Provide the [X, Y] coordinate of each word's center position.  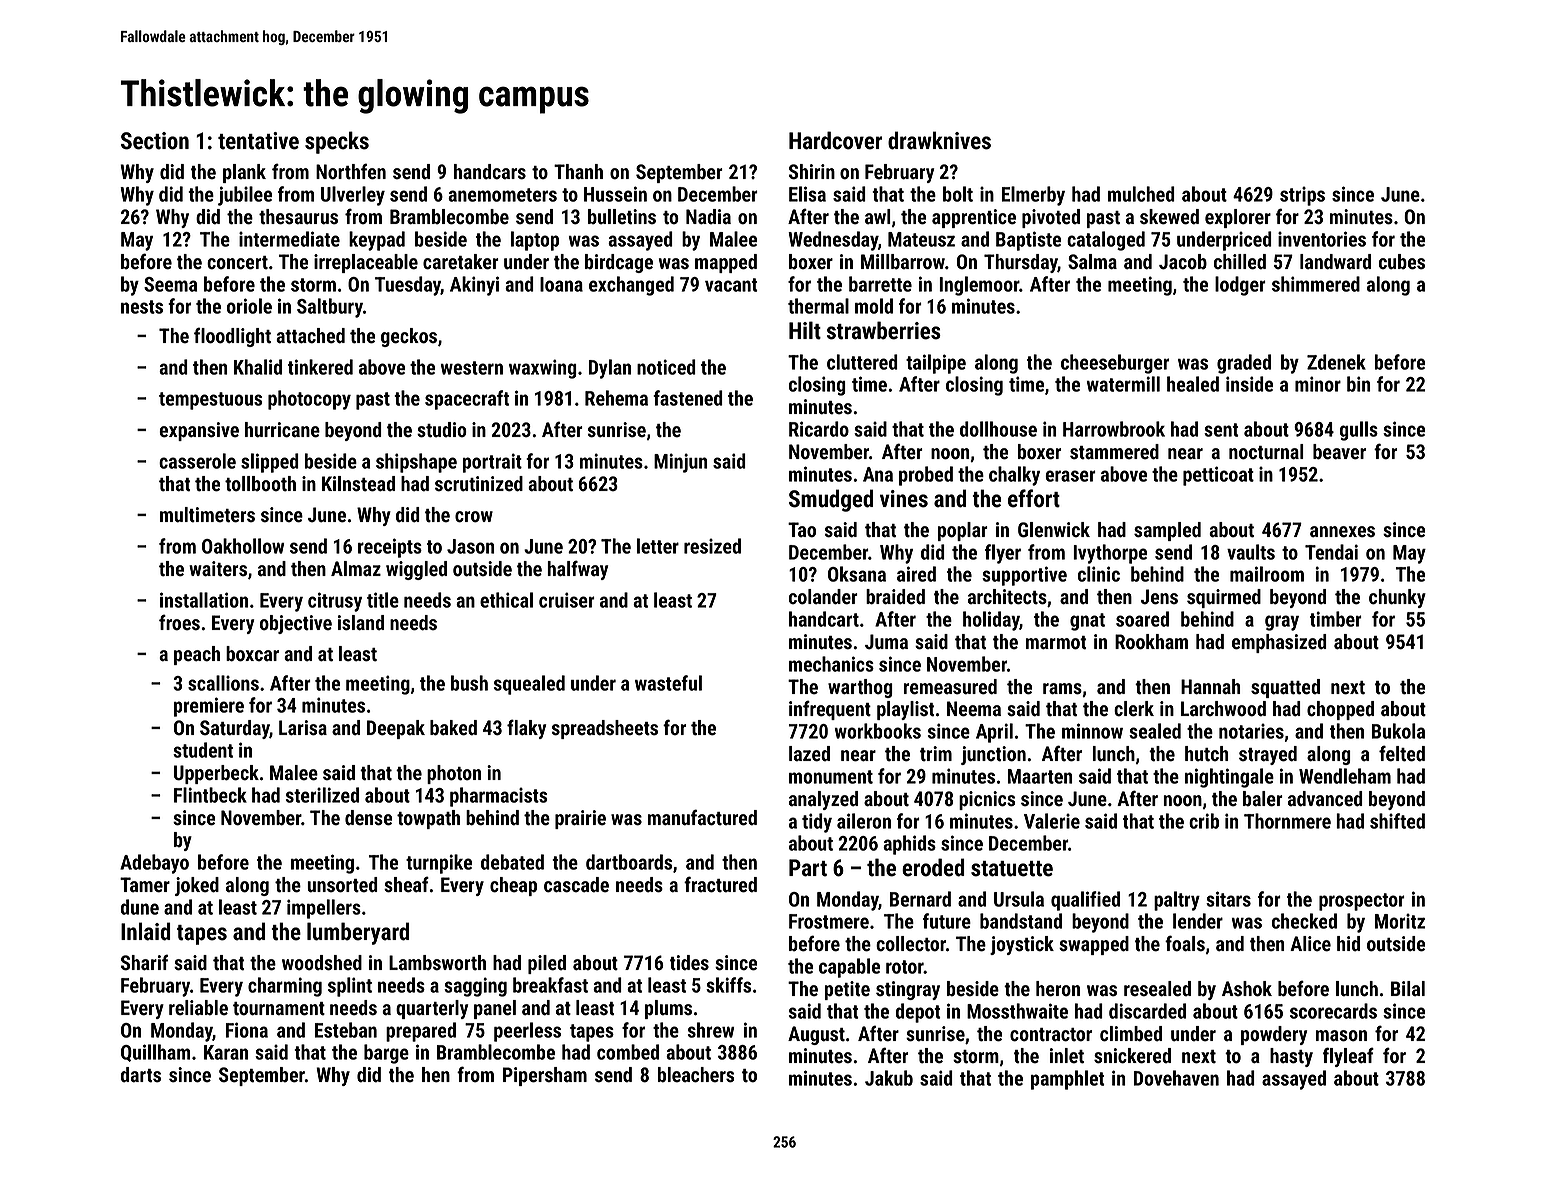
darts [141, 1075]
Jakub [889, 1078]
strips [1302, 196]
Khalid [258, 367]
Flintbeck [210, 795]
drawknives [939, 140]
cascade [576, 885]
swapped [1094, 945]
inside [1249, 384]
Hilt [805, 330]
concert [237, 263]
